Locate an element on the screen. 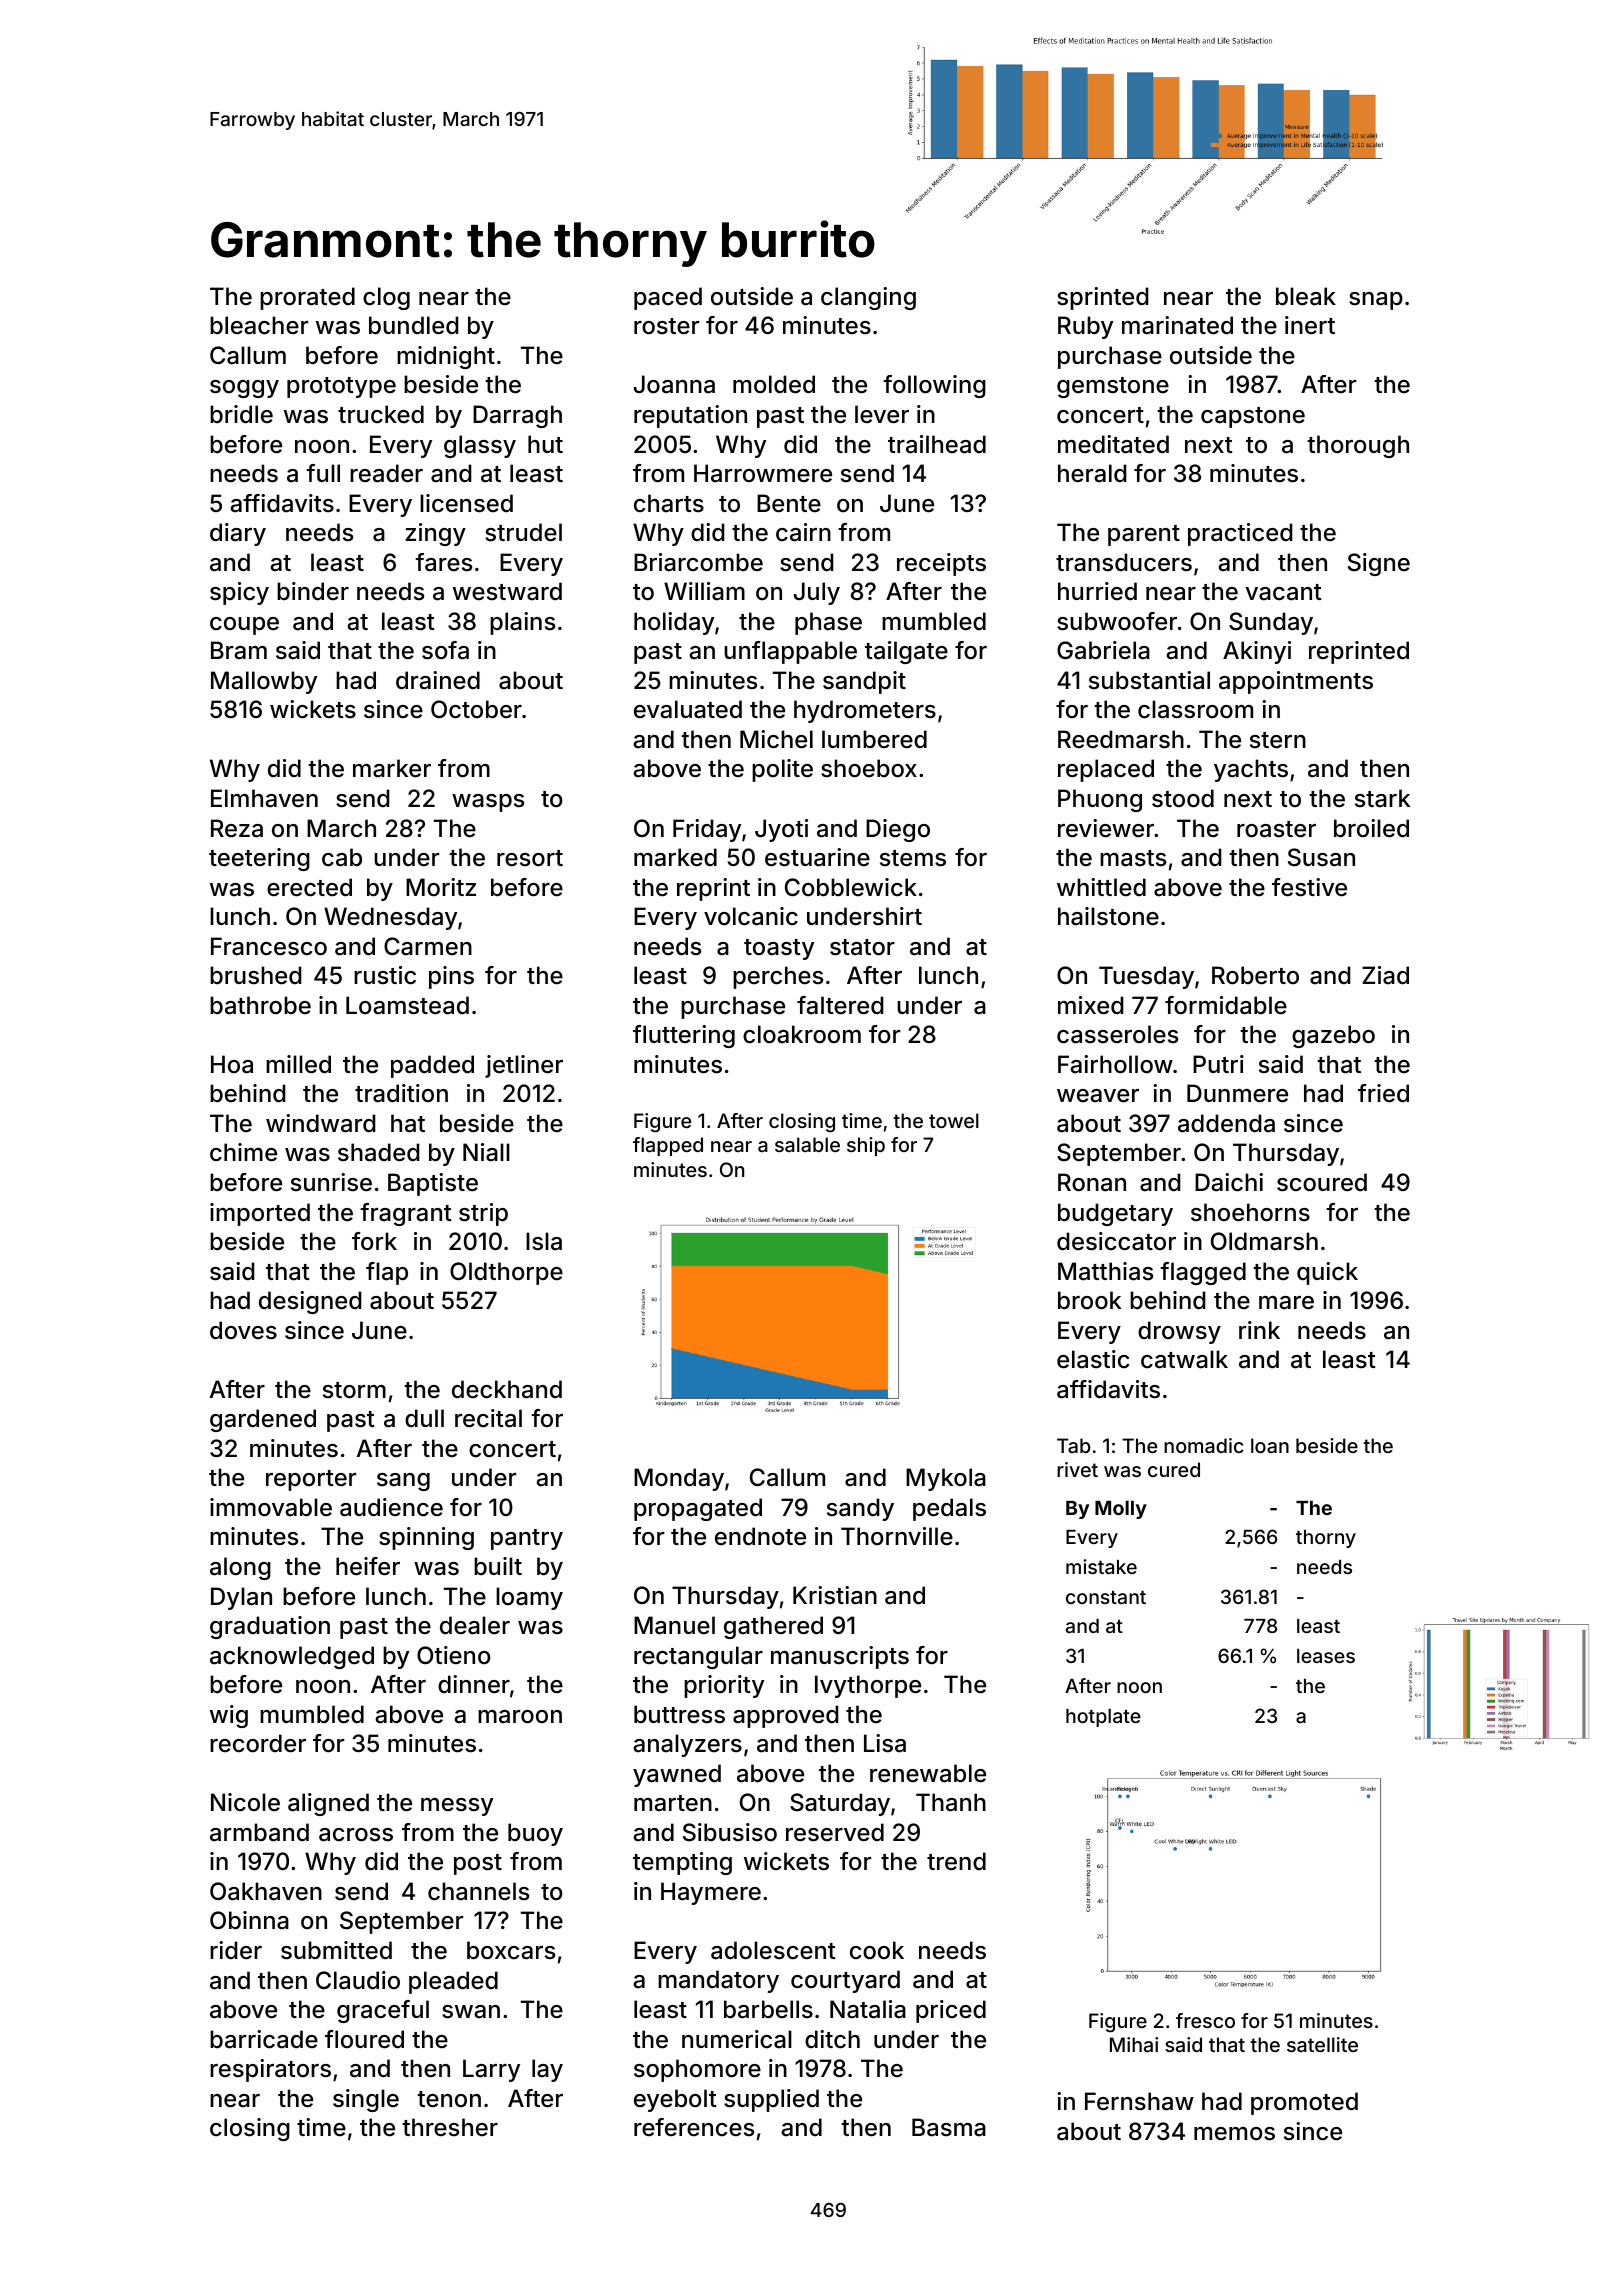 This screenshot has height=2292, width=1620. Daichi is located at coordinates (1229, 1182).
